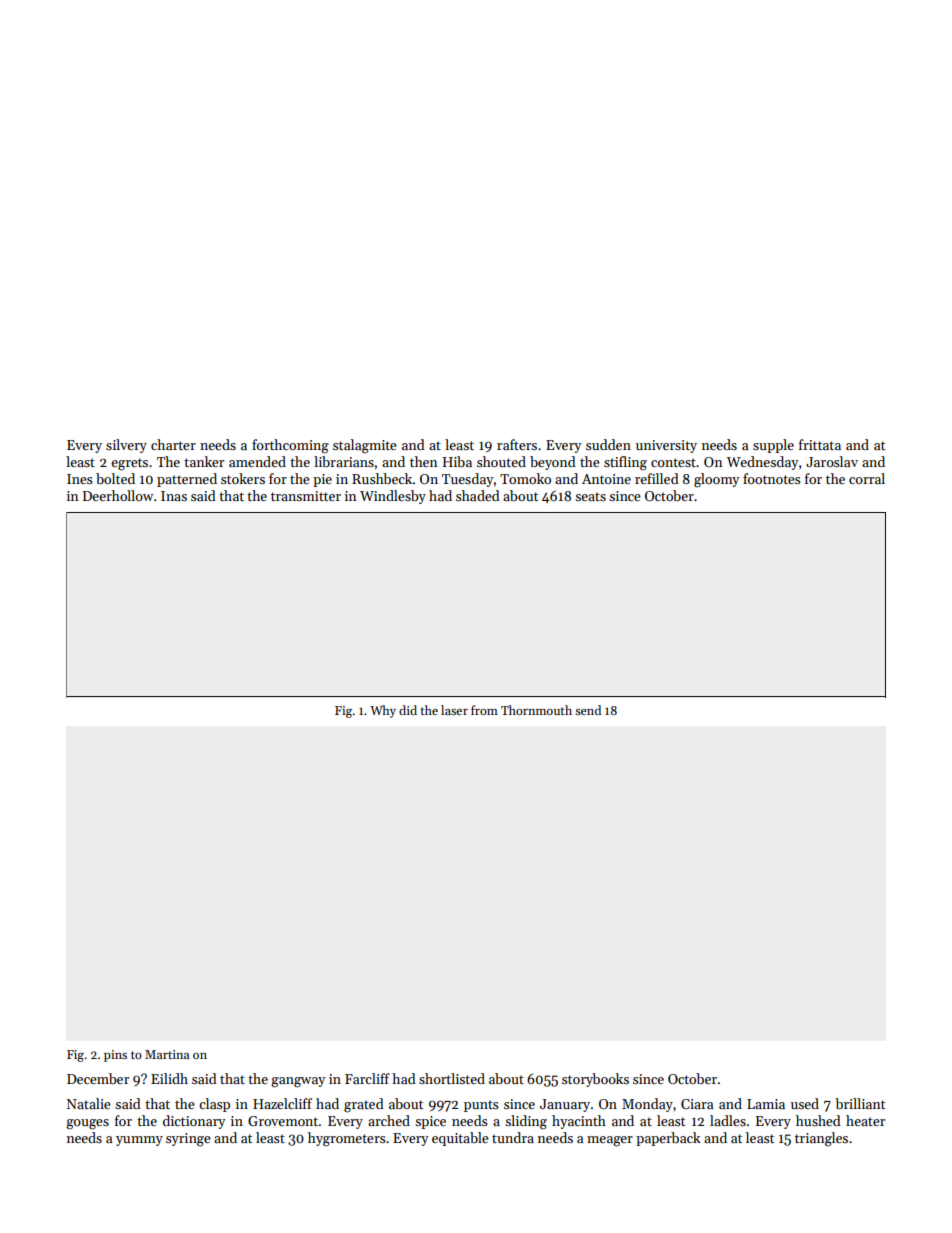  I want to click on laser, so click(454, 710).
